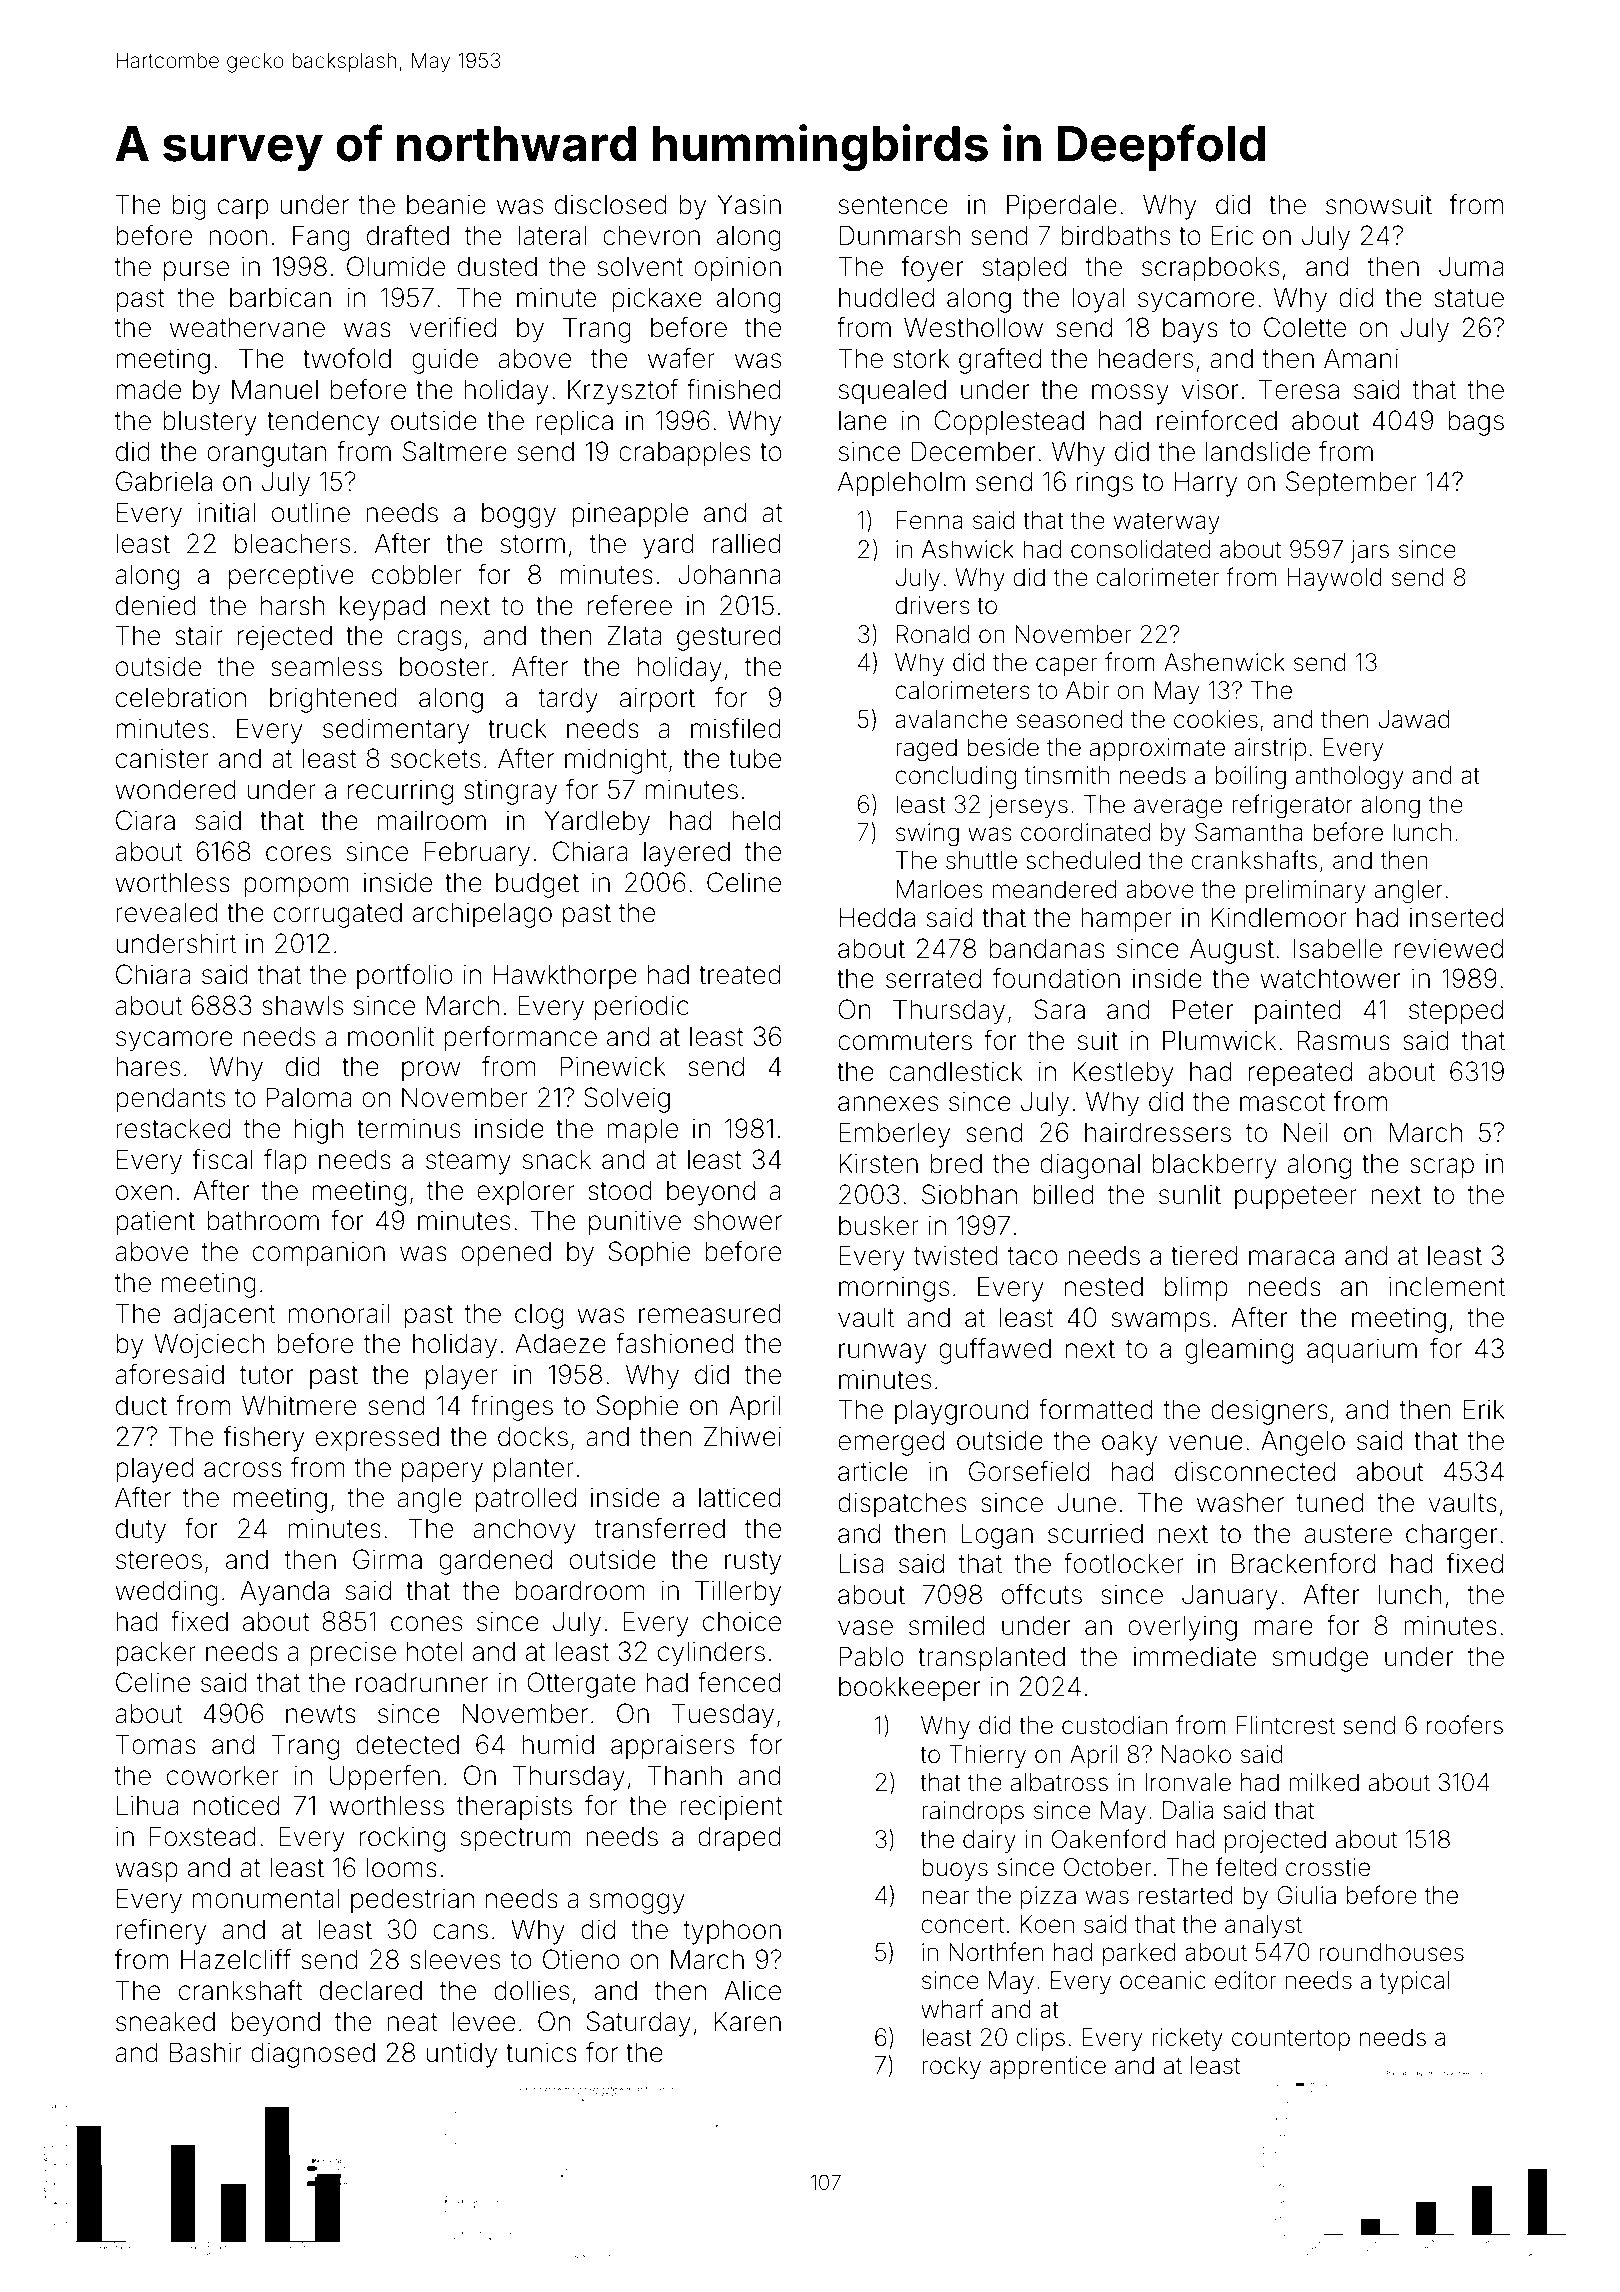 The image size is (1620, 2292). What do you see at coordinates (756, 820) in the image?
I see `held` at bounding box center [756, 820].
